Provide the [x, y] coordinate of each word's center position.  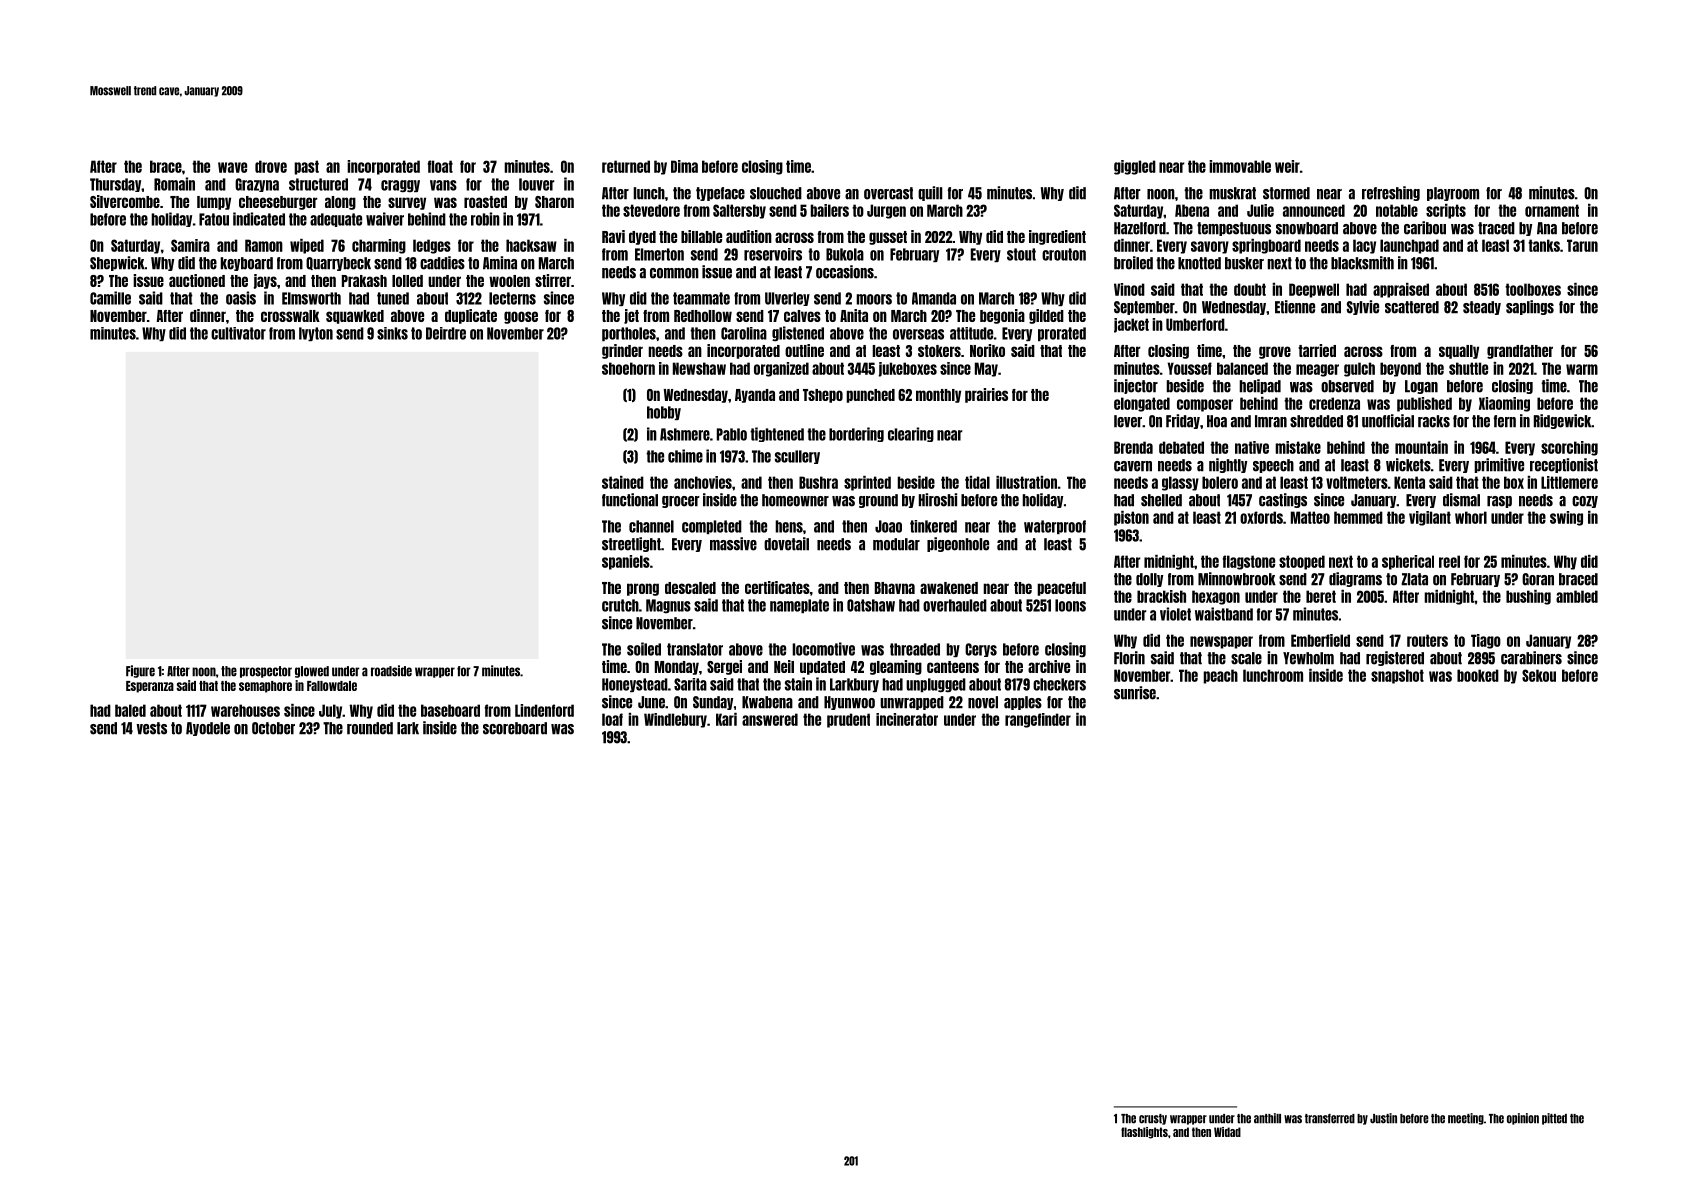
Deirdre [446, 333]
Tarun [1582, 245]
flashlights [1144, 1133]
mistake [1298, 447]
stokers [939, 351]
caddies [442, 263]
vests [151, 728]
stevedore [651, 210]
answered [770, 719]
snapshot [1397, 676]
